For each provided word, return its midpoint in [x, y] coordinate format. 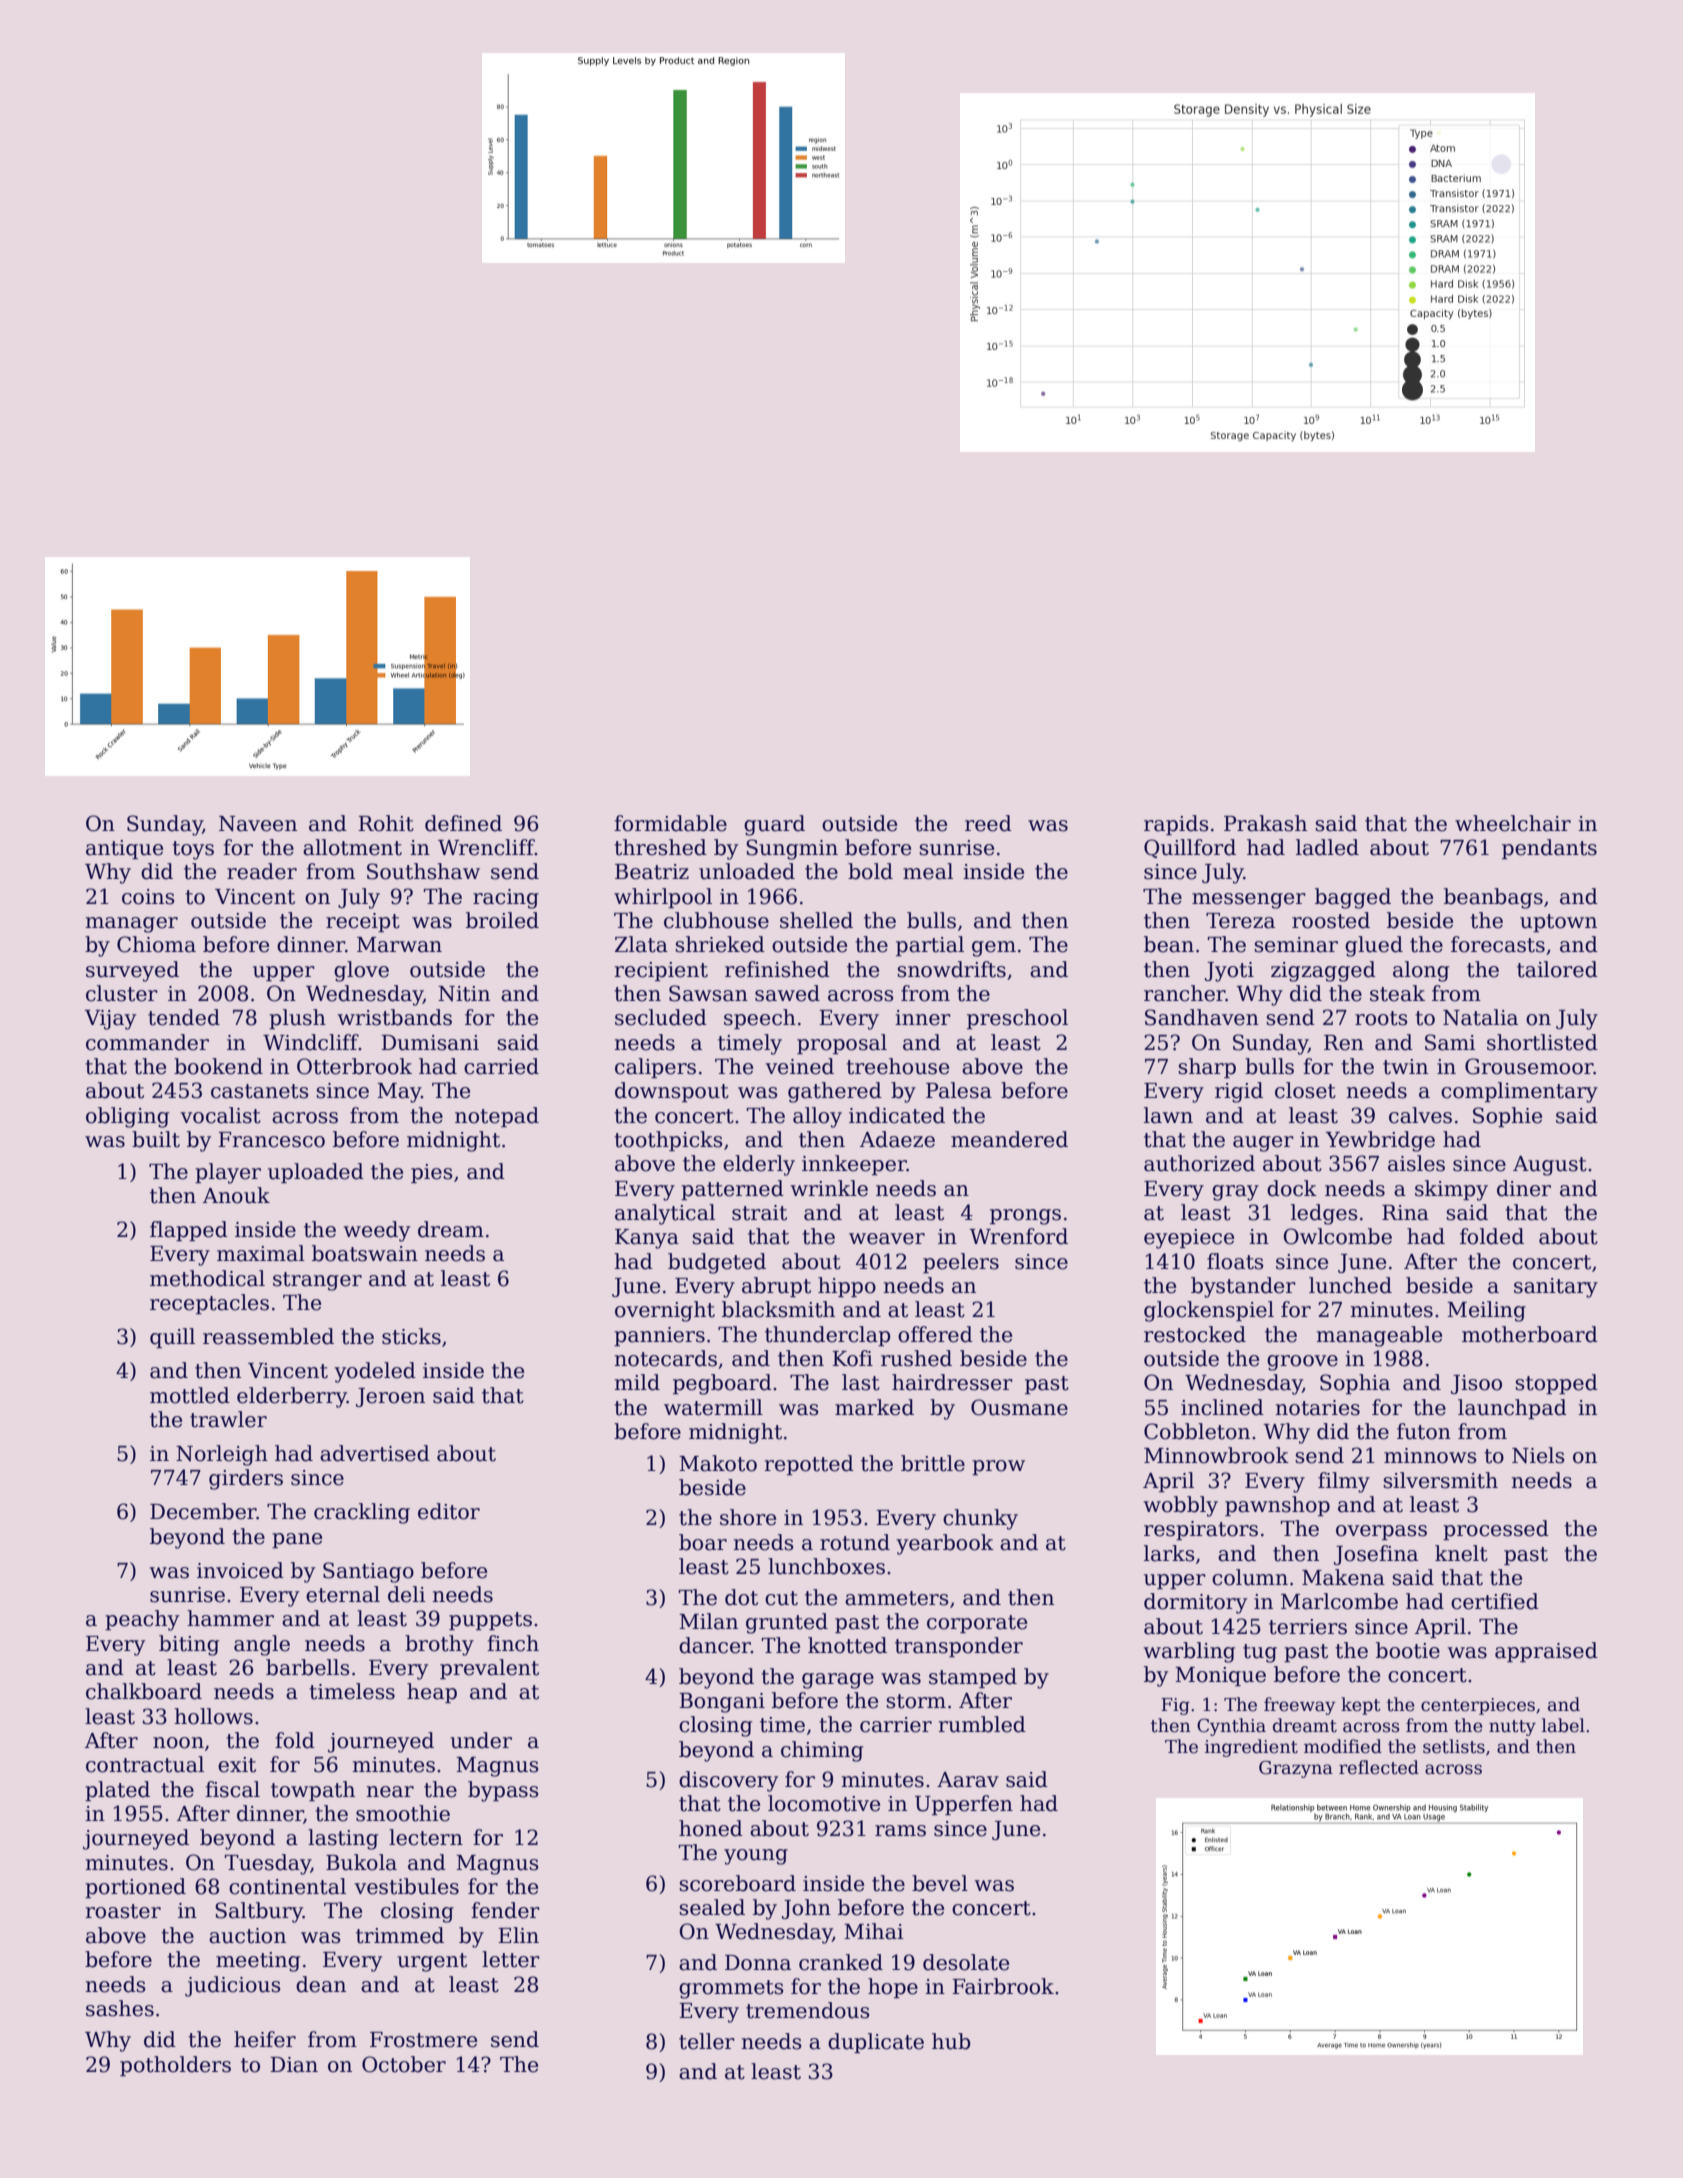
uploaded [316, 1173]
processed [1496, 1530]
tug [1260, 1653]
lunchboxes [826, 1566]
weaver [887, 1239]
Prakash [1265, 823]
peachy [142, 1620]
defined [463, 823]
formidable [670, 823]
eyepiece [1189, 1239]
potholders [175, 2066]
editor [449, 1511]
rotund [855, 1542]
